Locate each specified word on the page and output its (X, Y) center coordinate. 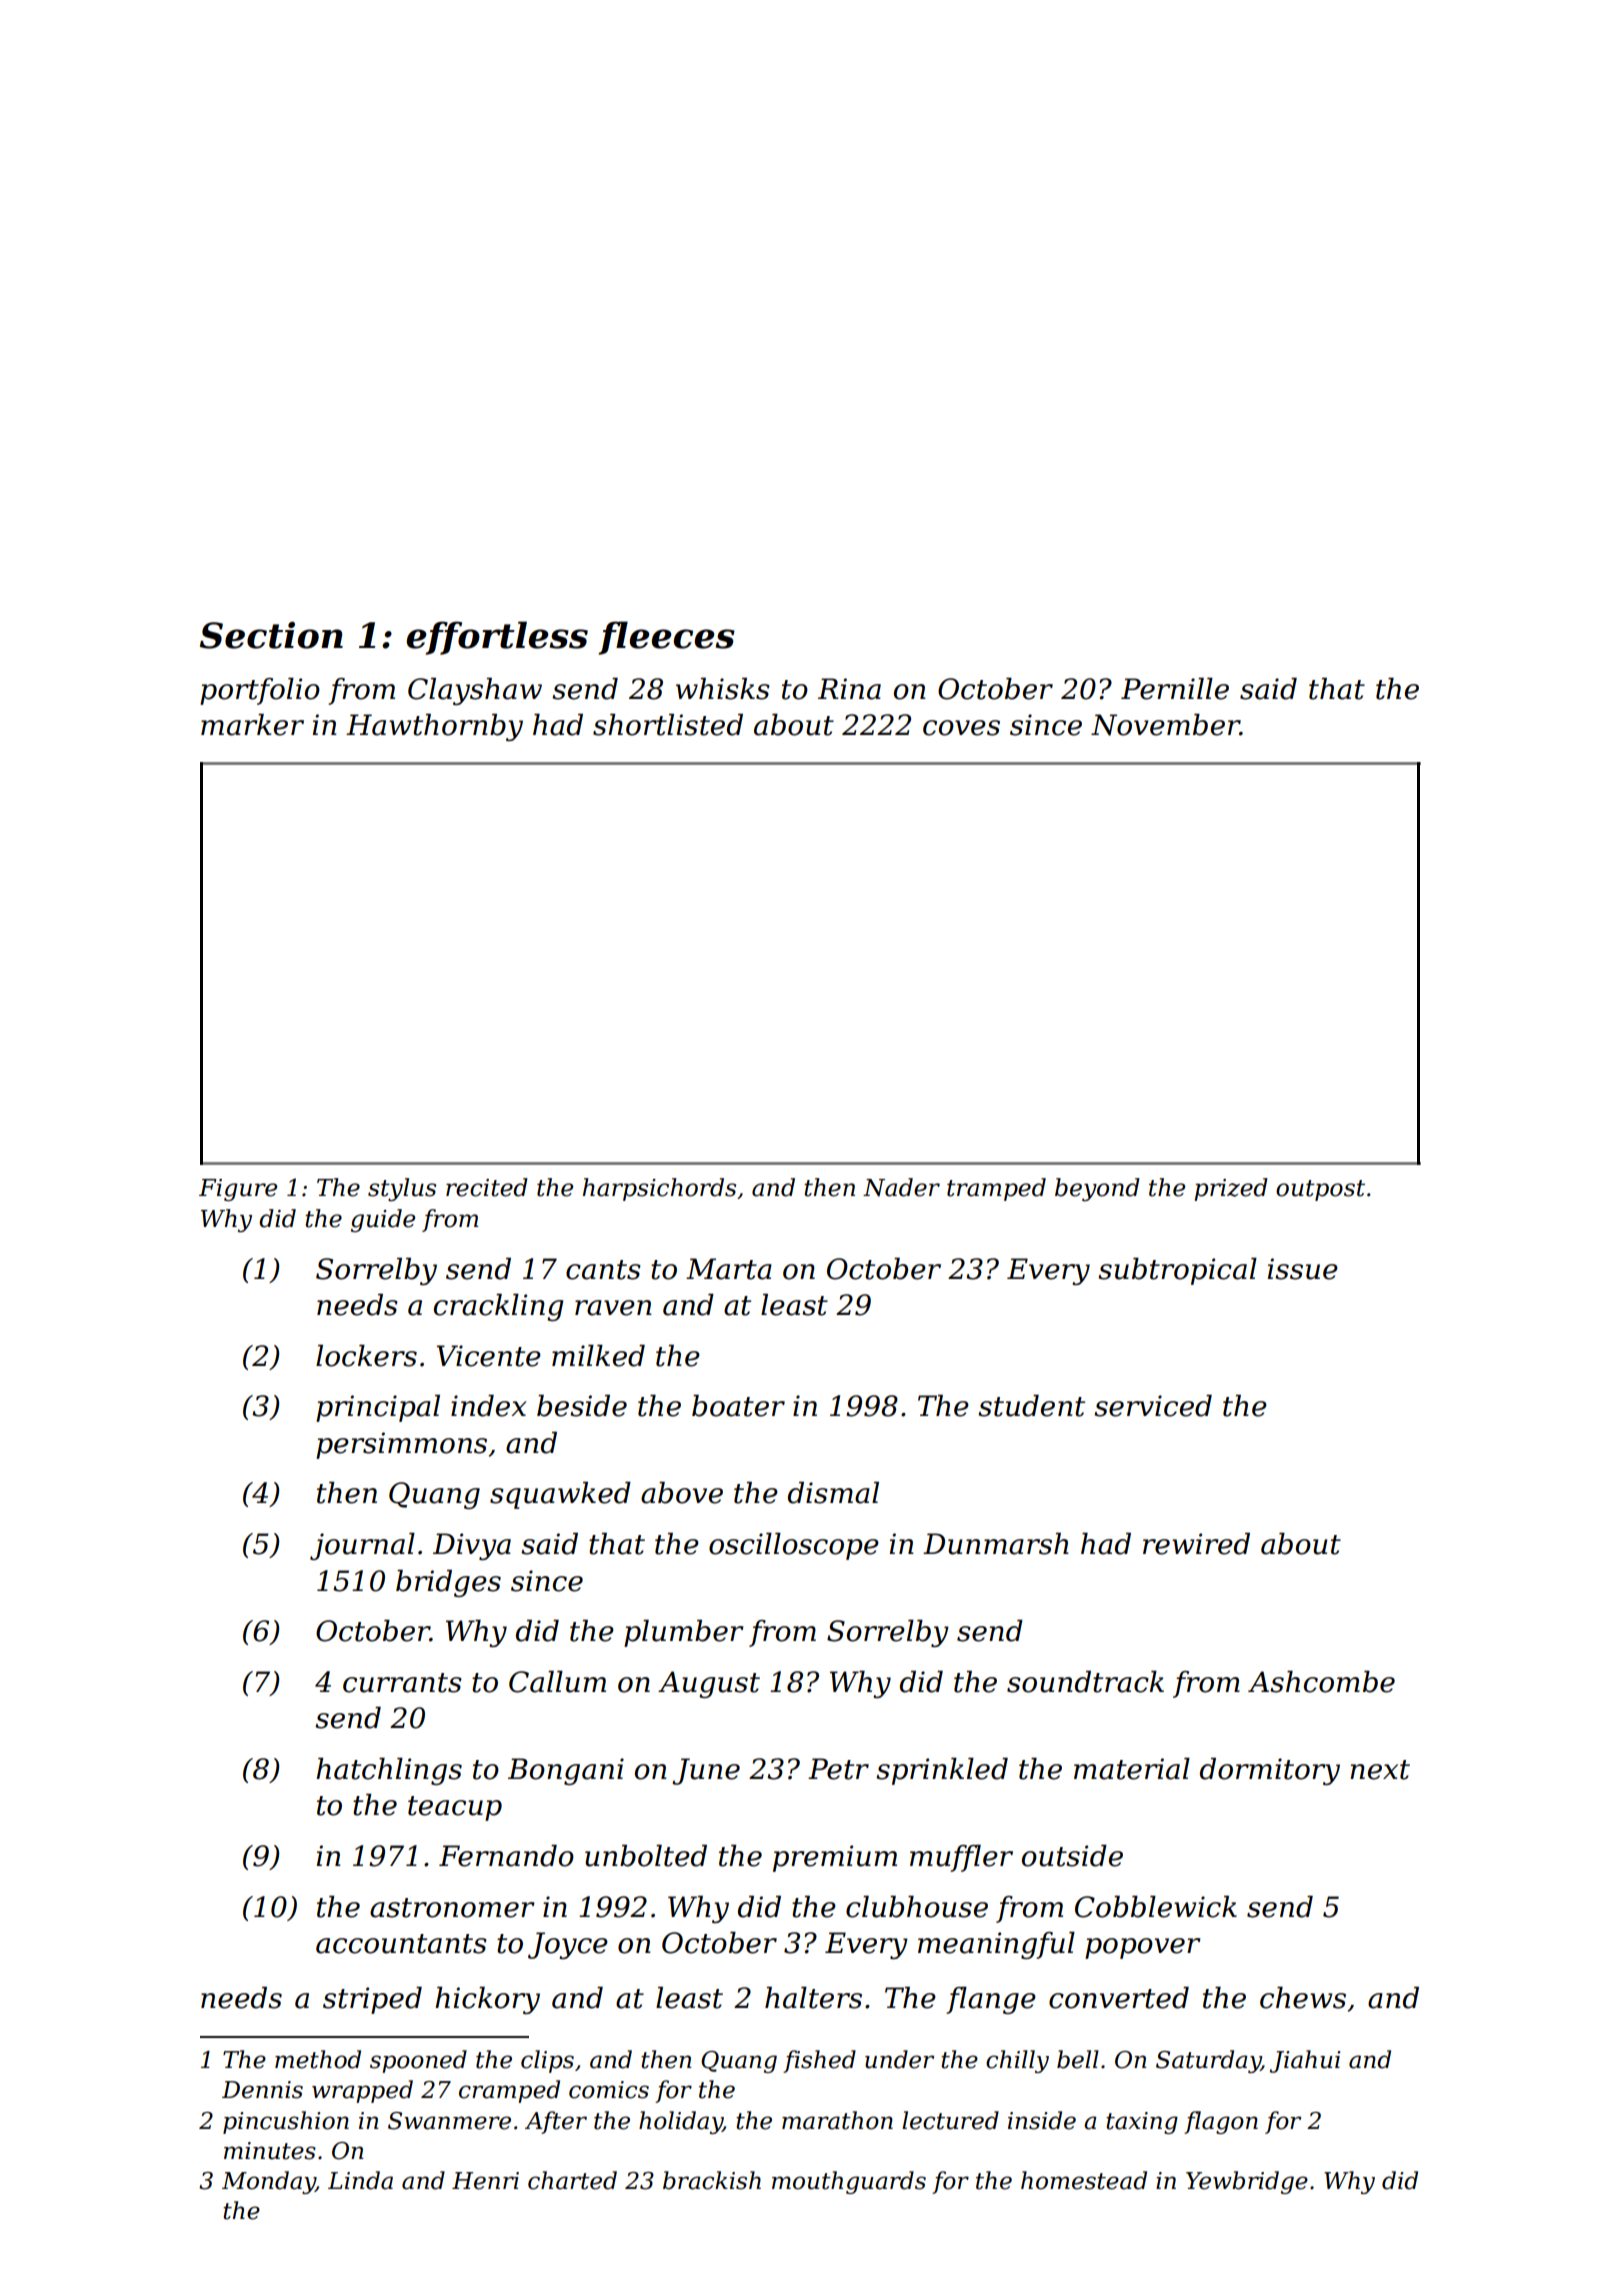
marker (252, 725)
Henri (485, 2181)
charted (572, 2180)
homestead (1084, 2180)
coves (961, 728)
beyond (1097, 1189)
